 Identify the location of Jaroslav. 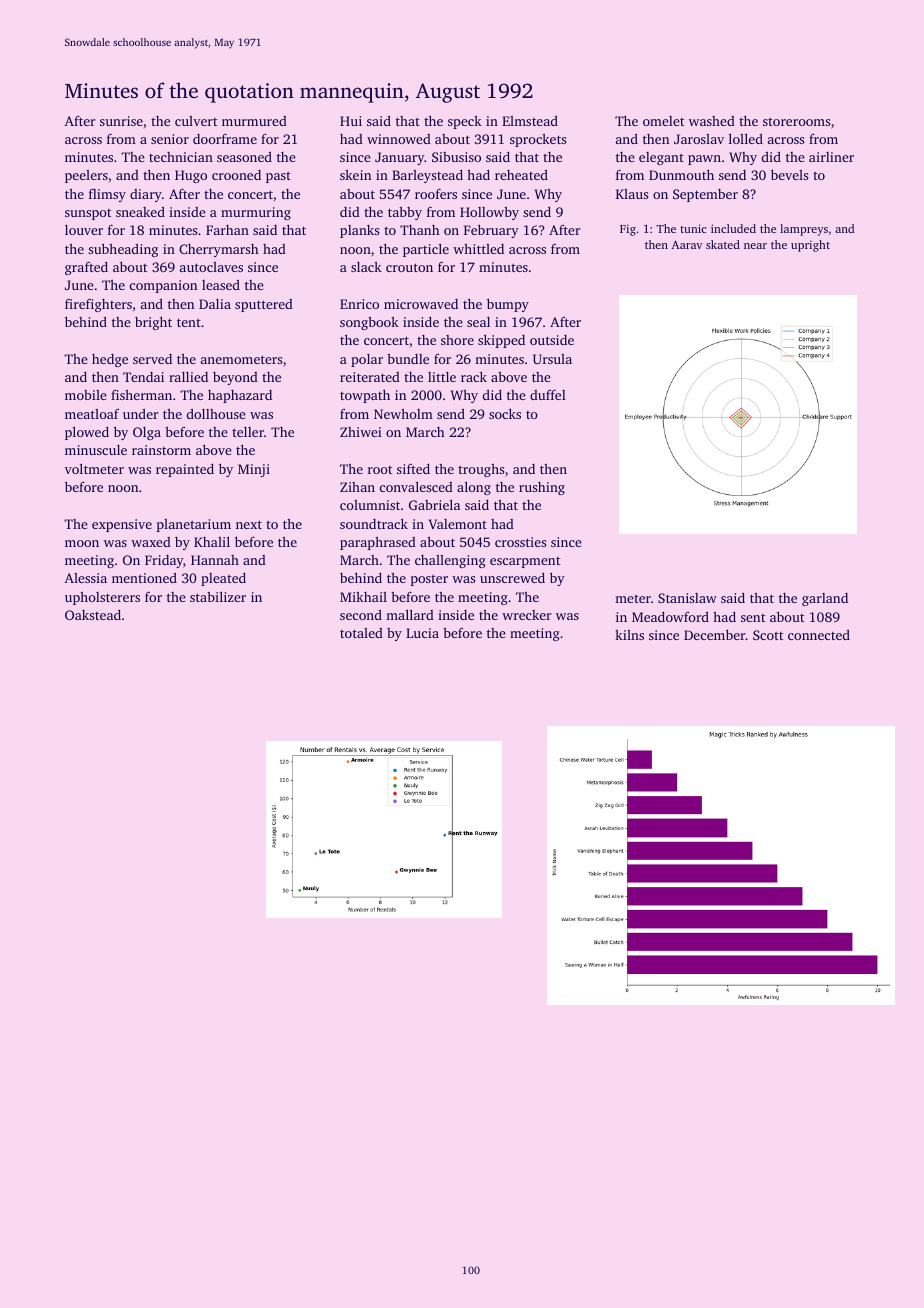
(699, 139).
